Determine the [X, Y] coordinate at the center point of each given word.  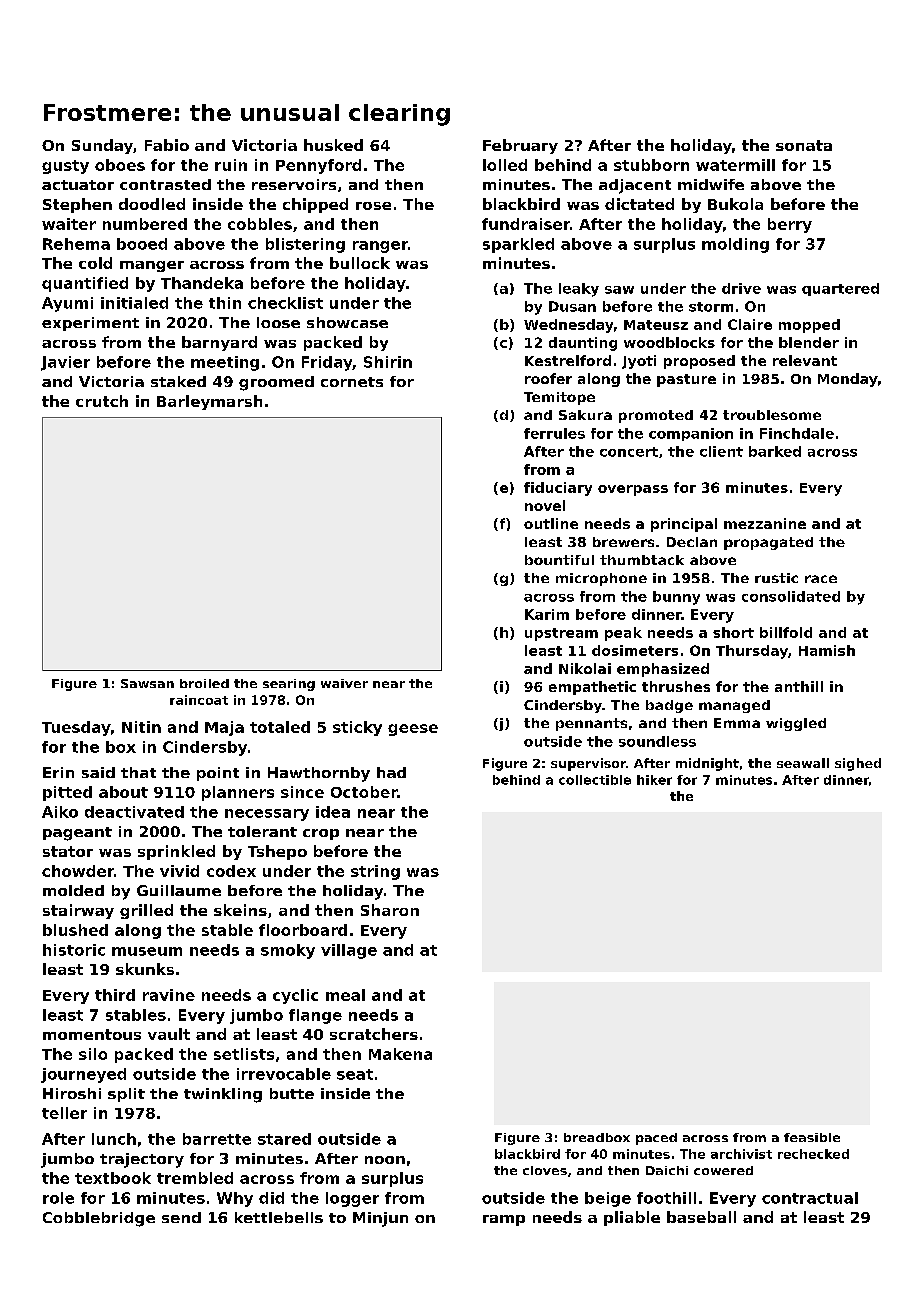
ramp [504, 1220]
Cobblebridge [99, 1219]
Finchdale [797, 433]
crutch [102, 401]
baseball [701, 1217]
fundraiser [526, 224]
